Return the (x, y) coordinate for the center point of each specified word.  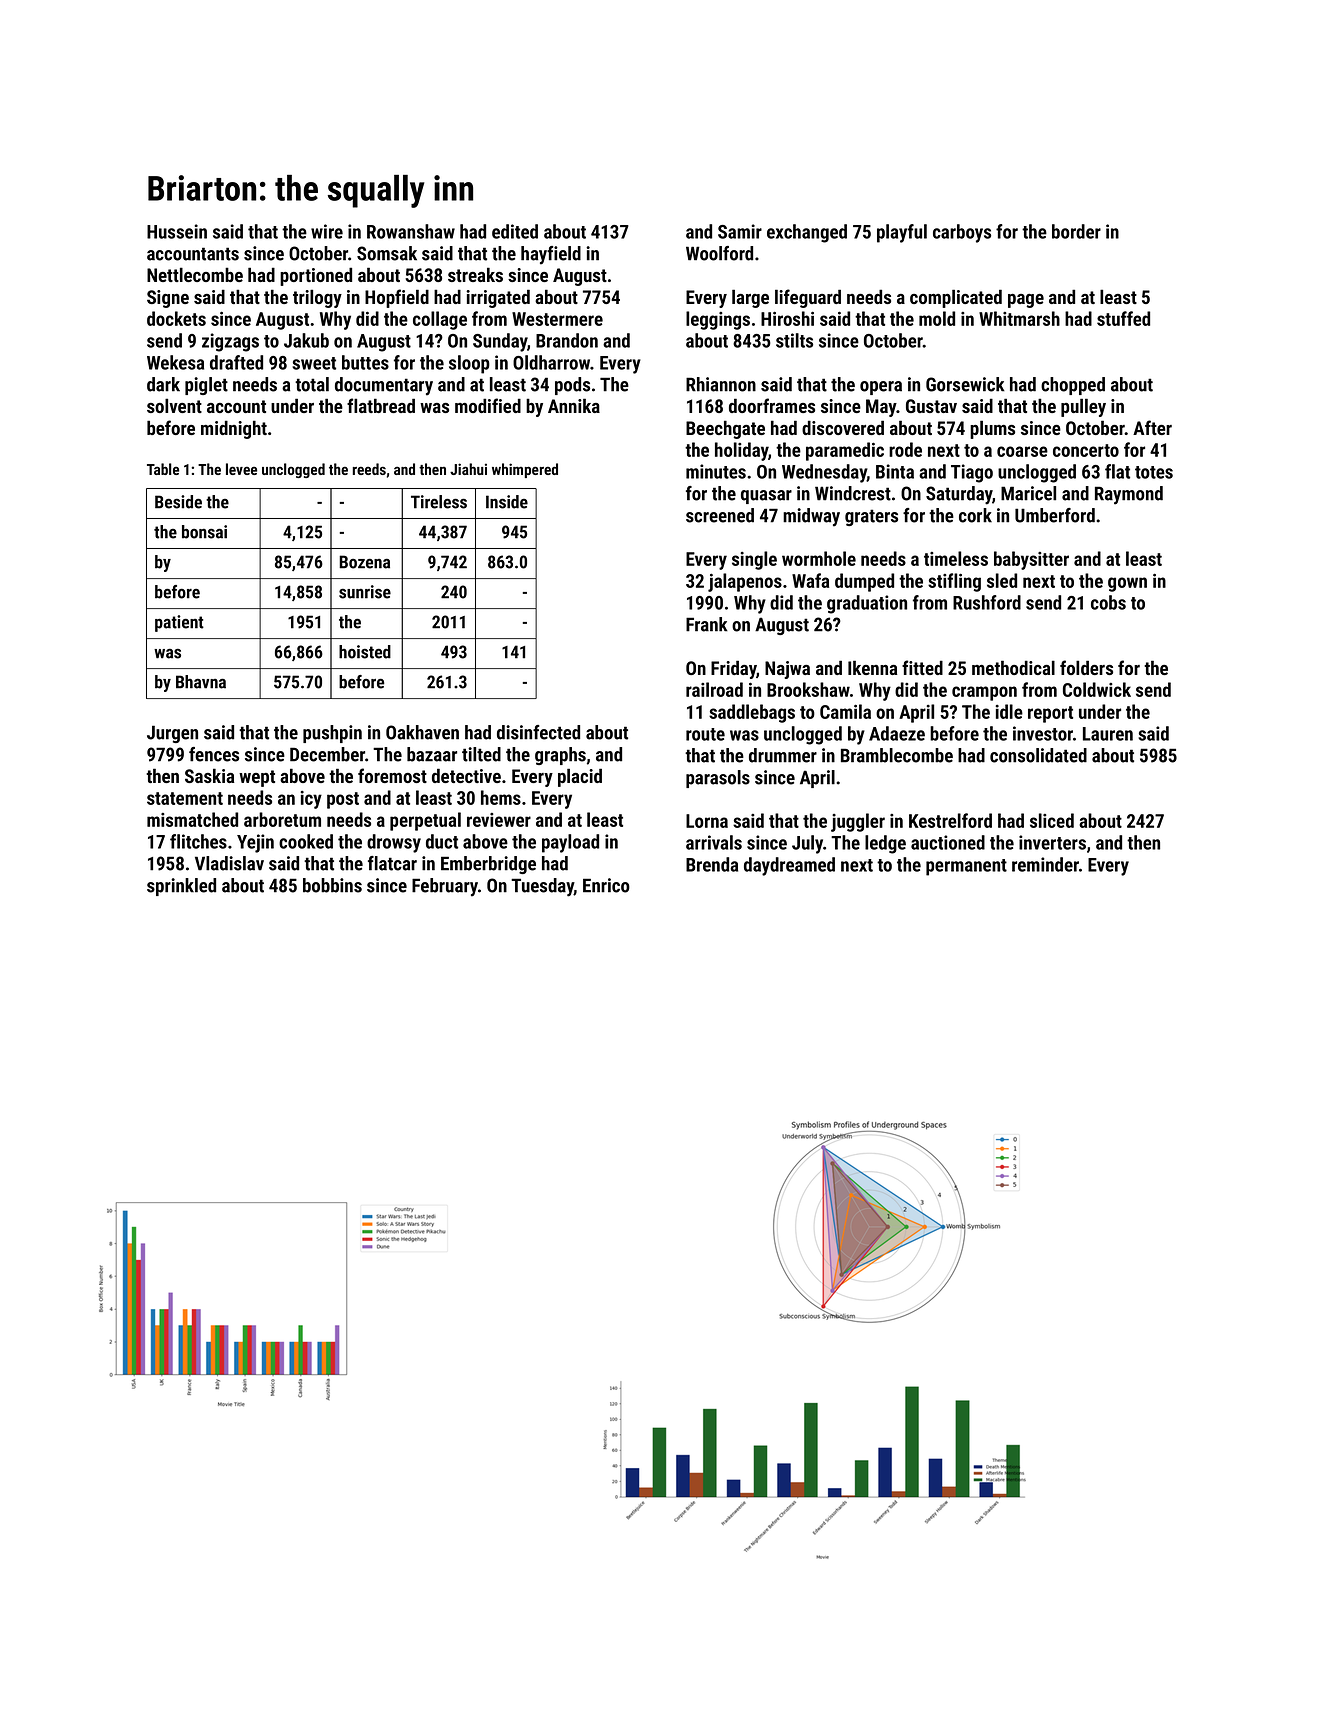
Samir (740, 231)
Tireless (439, 502)
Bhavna (201, 682)
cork (975, 515)
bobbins (332, 885)
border (1076, 231)
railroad (714, 689)
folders (1086, 667)
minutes (716, 471)
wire (327, 231)
